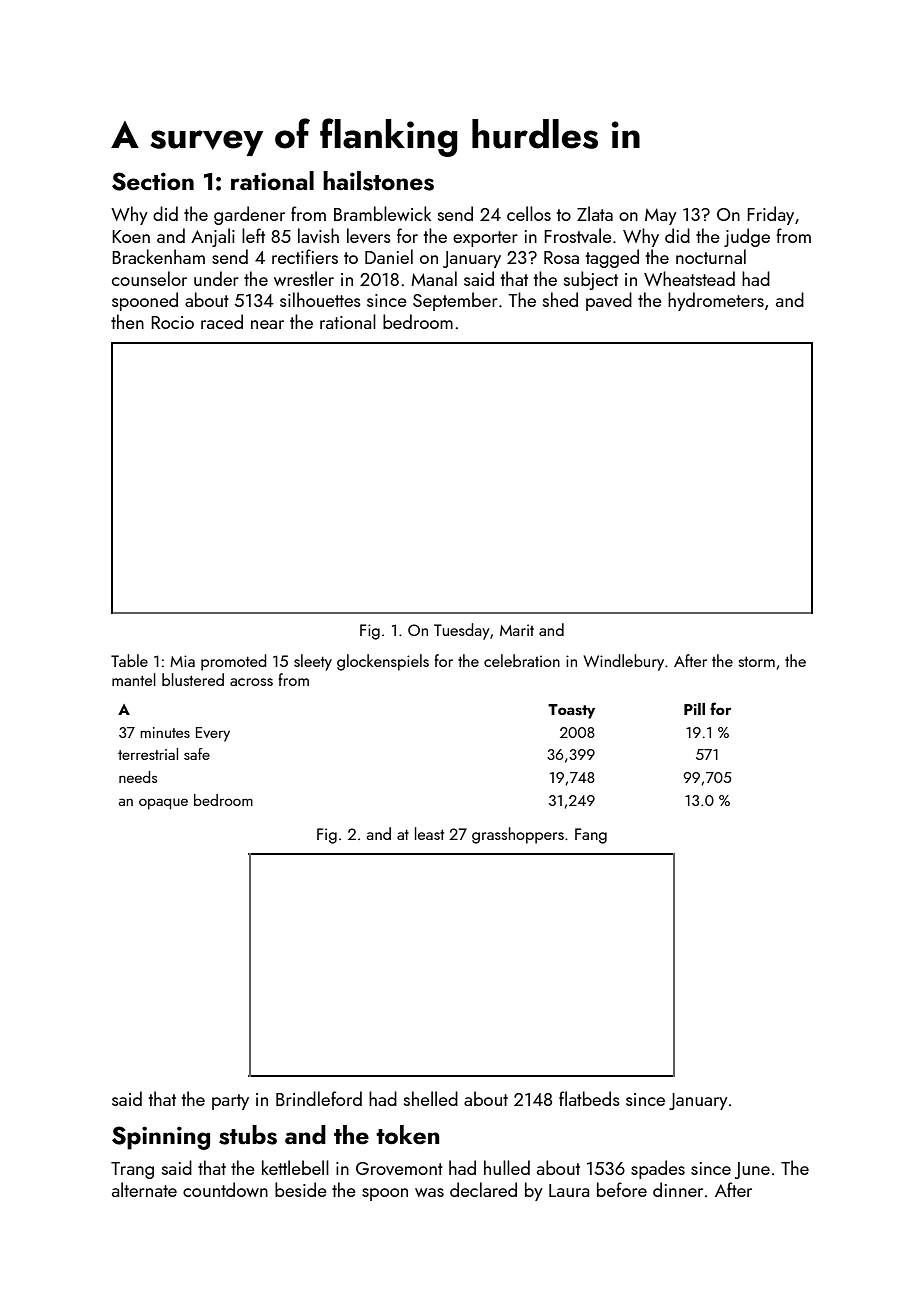  I want to click on Wheatstead, so click(689, 278).
